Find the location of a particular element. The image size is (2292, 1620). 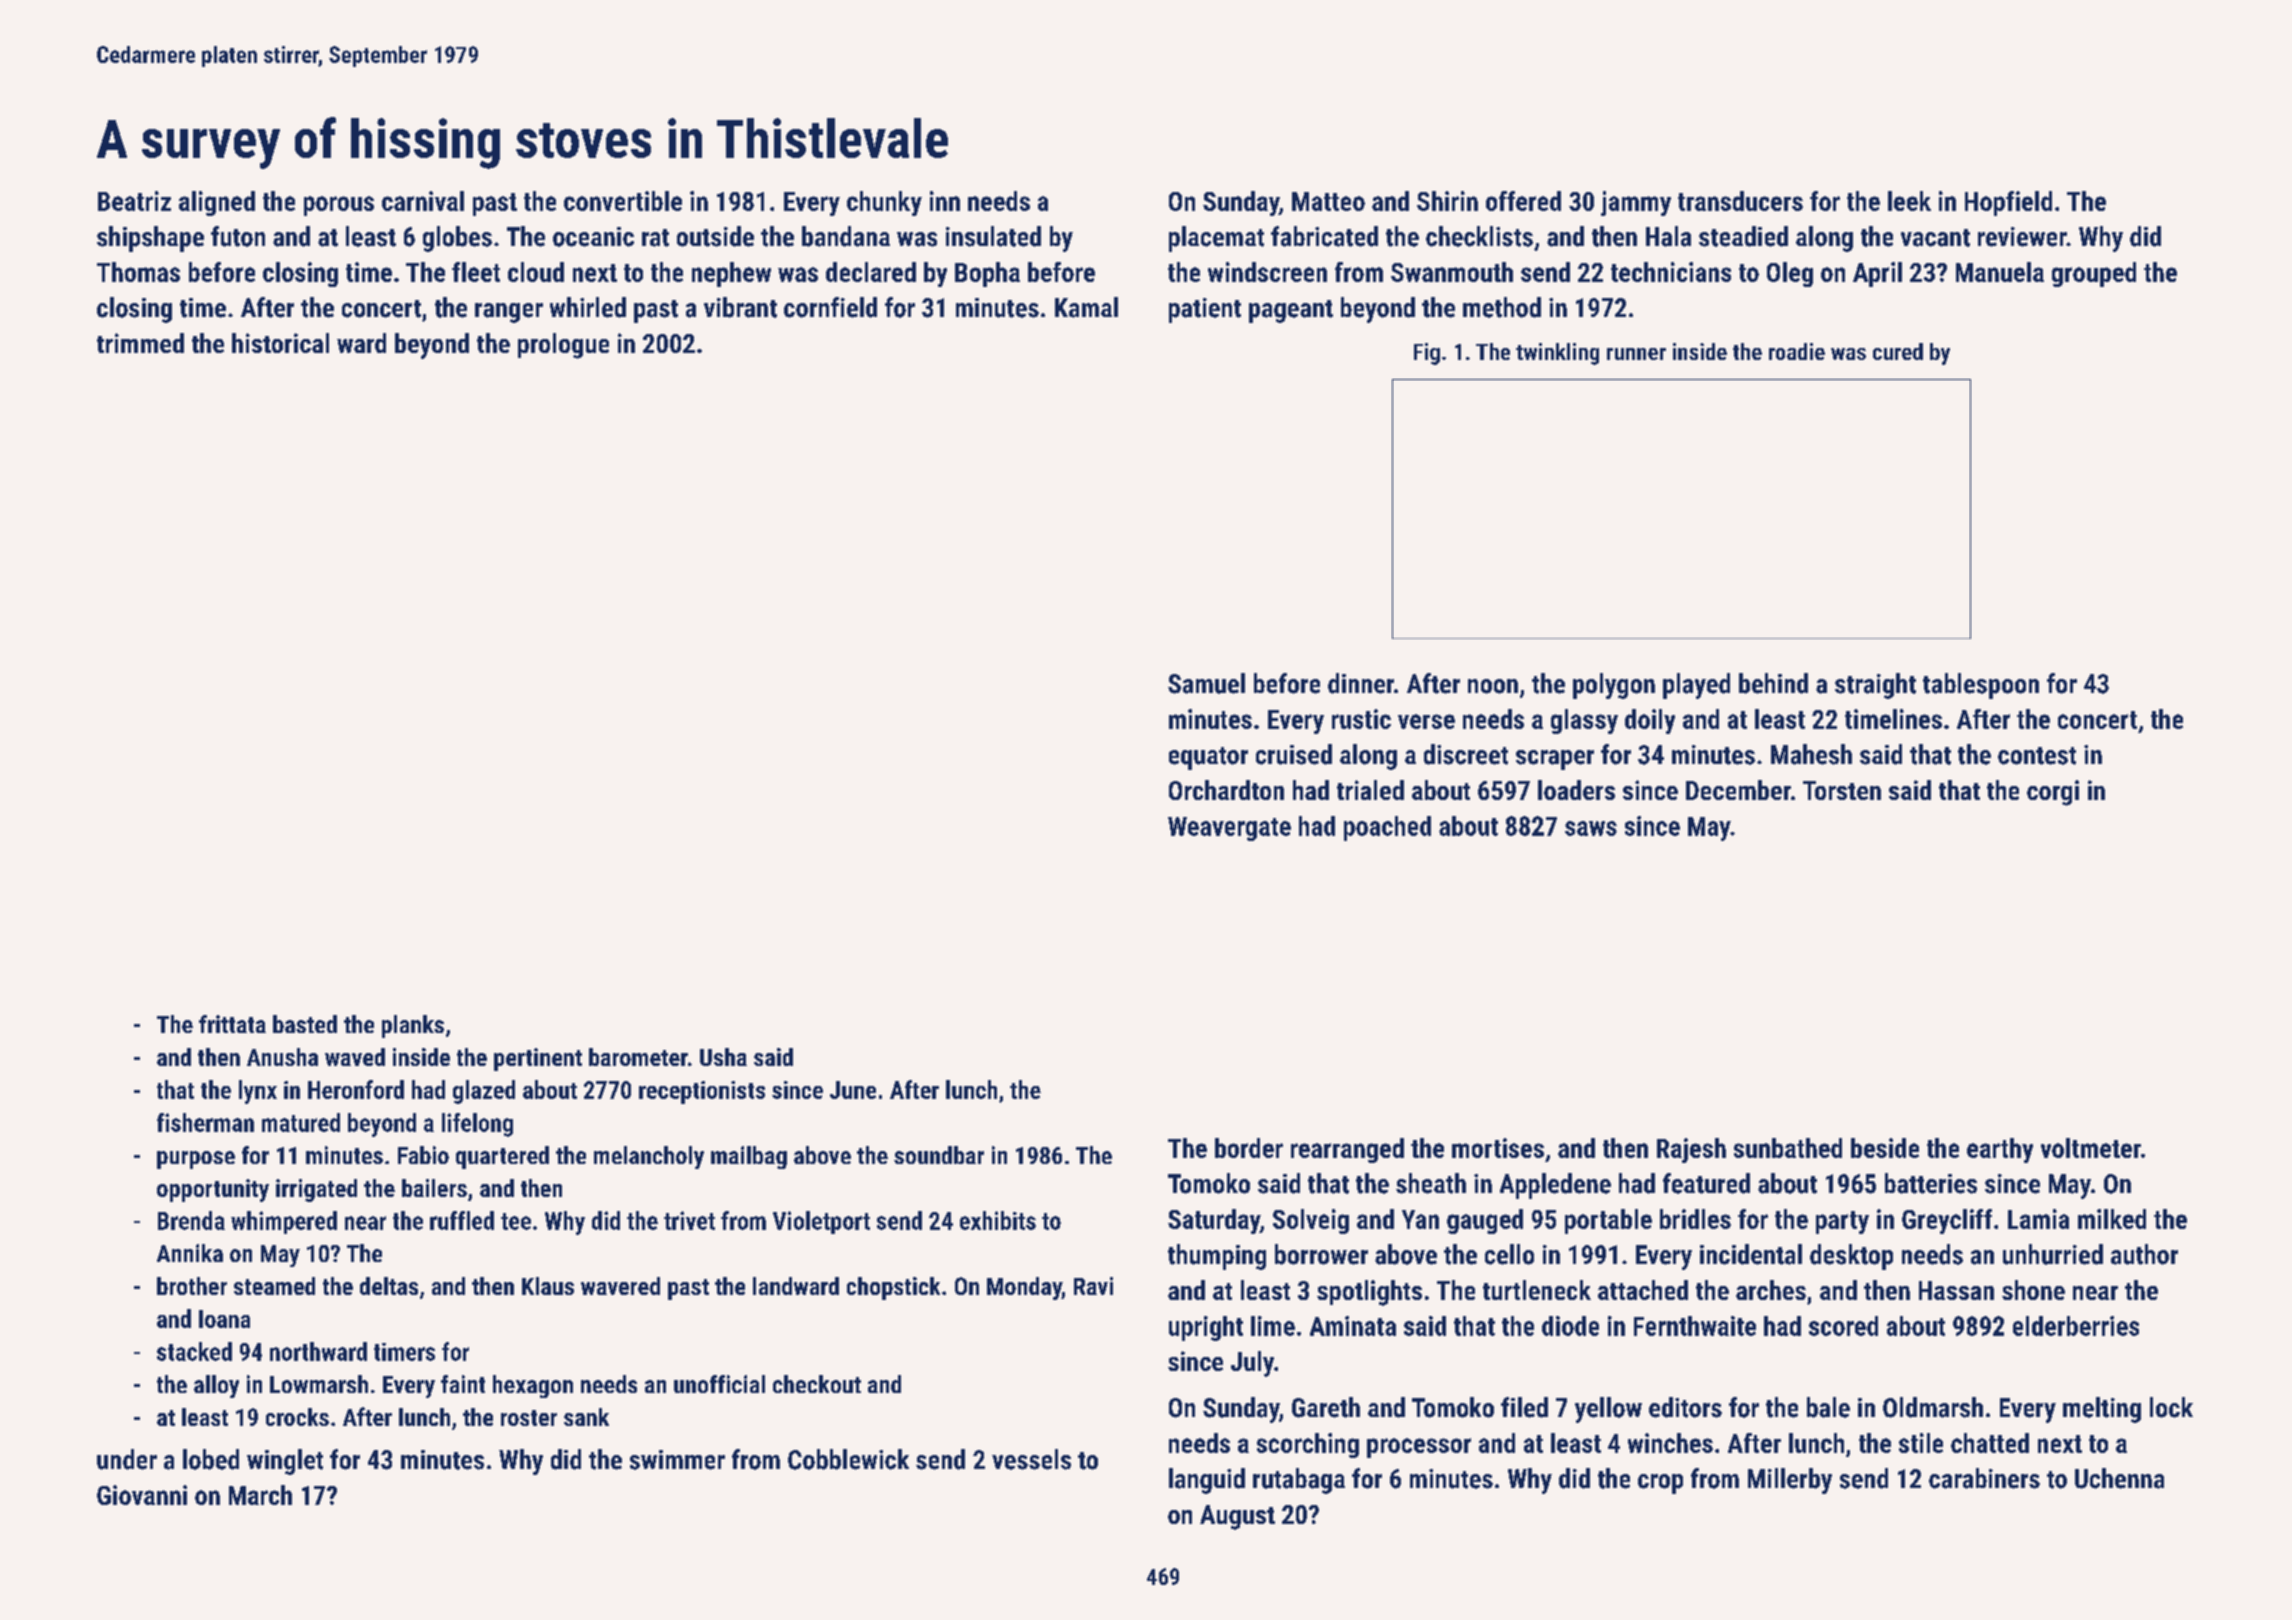

basted is located at coordinates (305, 1024).
